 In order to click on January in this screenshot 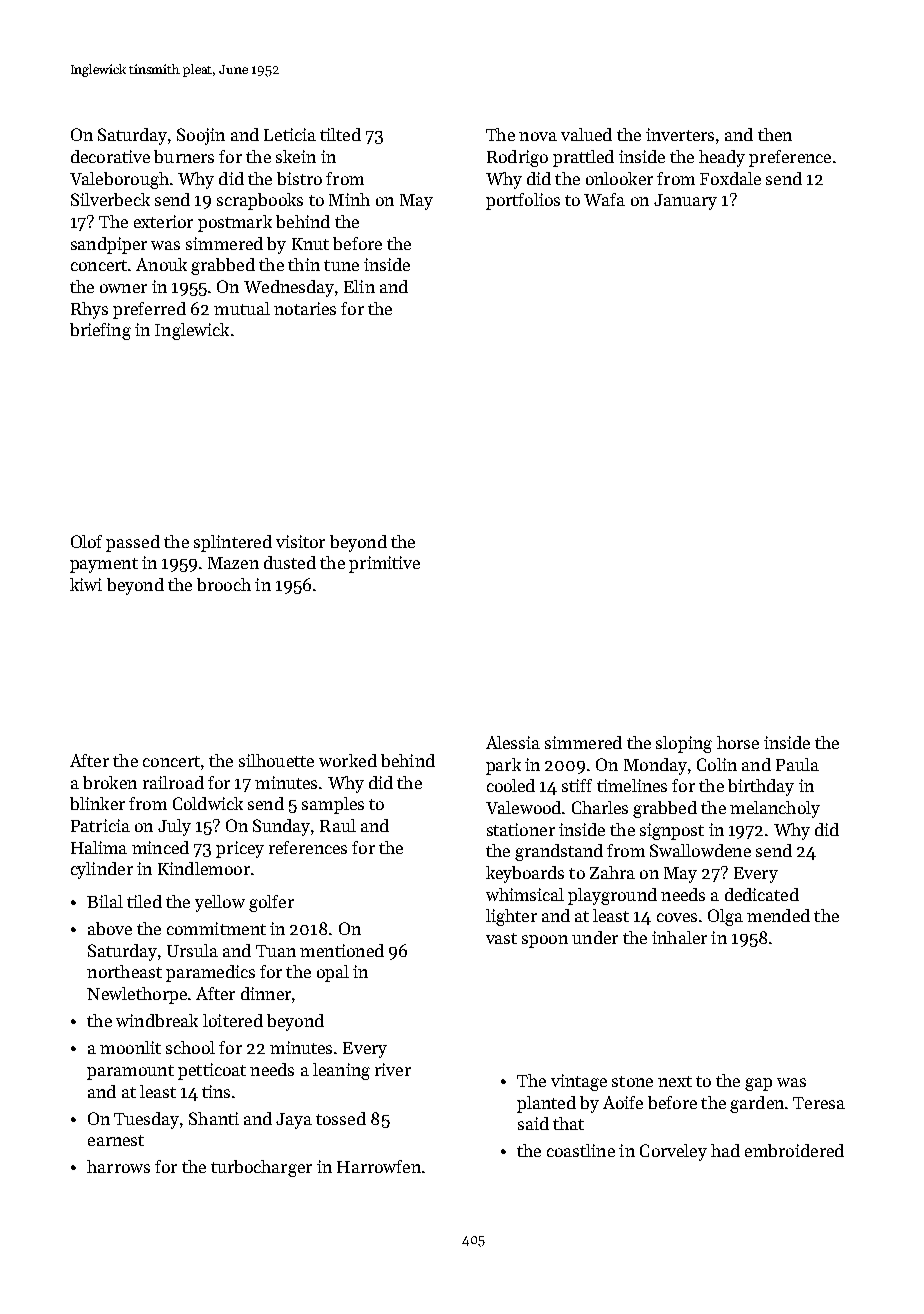, I will do `click(685, 202)`.
